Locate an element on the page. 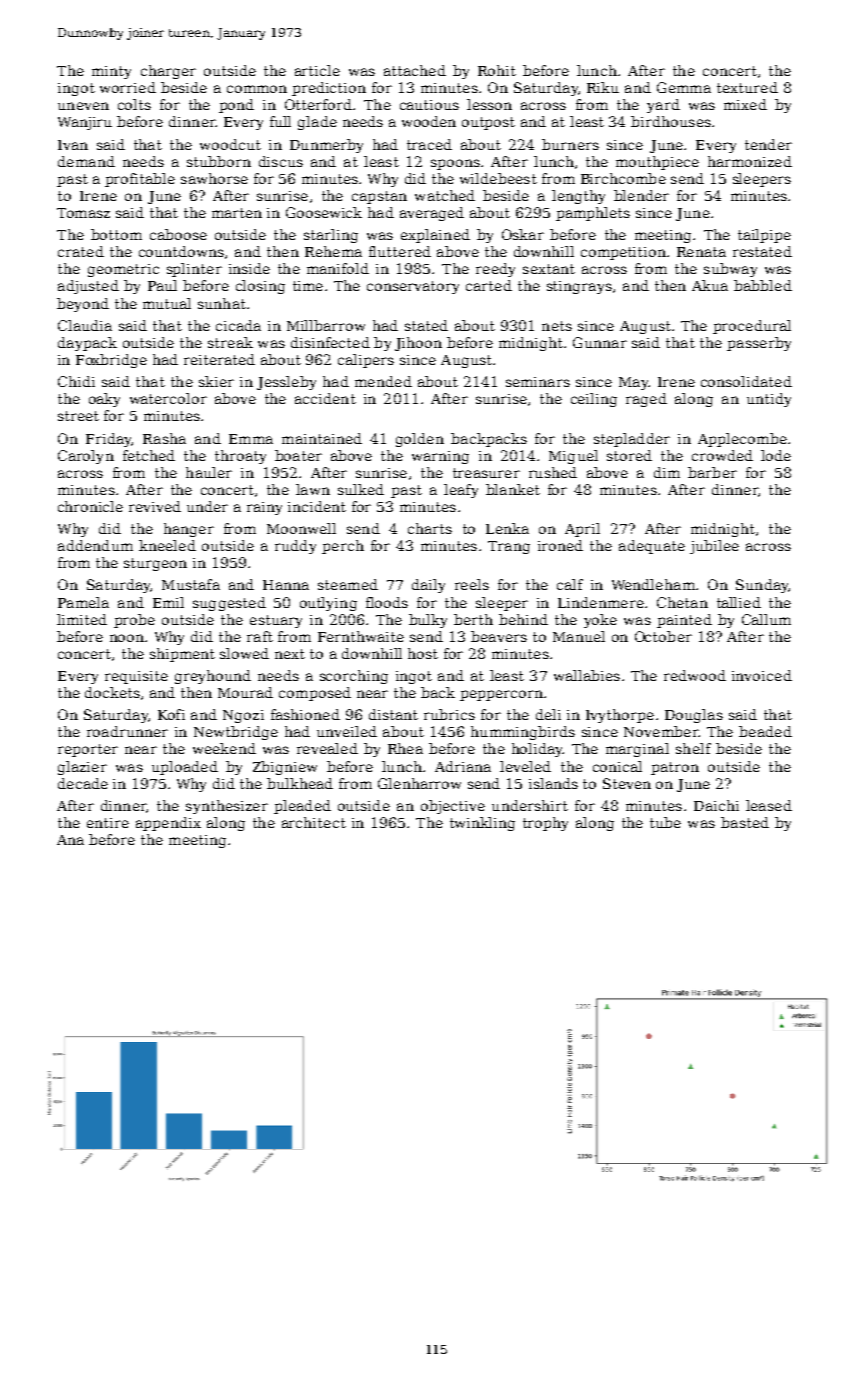  Rohit is located at coordinates (497, 70).
